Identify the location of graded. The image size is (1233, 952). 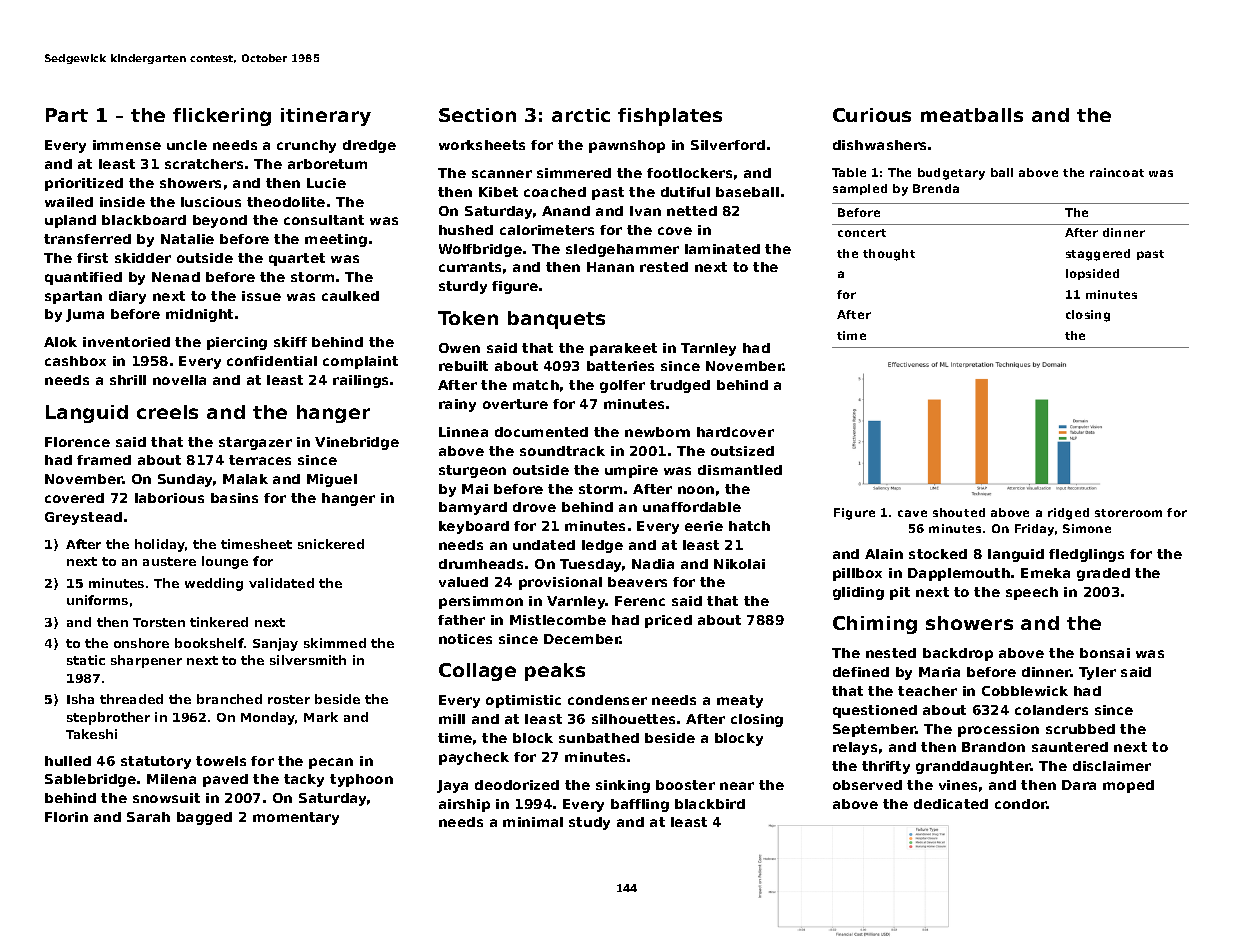
(1103, 574).
